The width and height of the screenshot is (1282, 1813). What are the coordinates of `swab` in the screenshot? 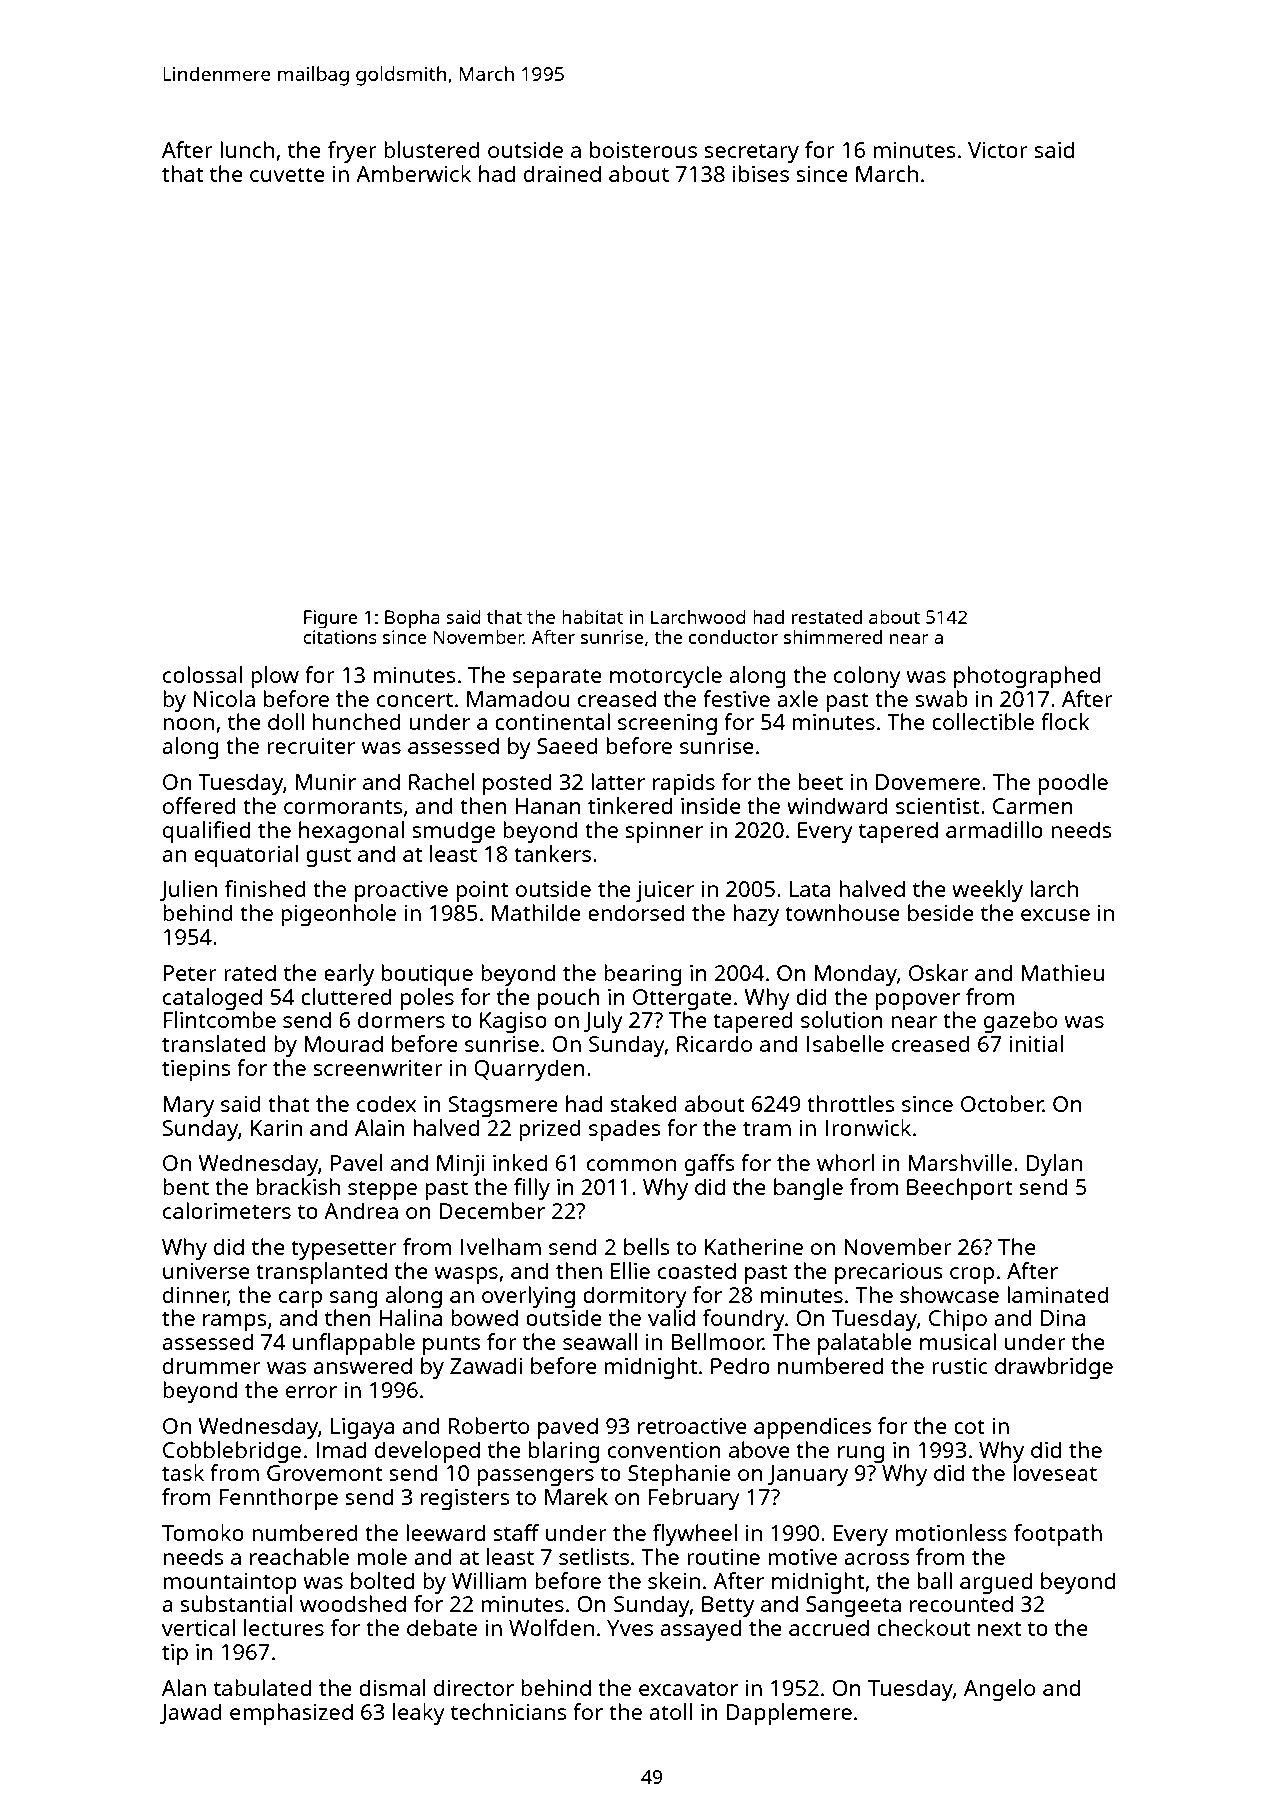 It's located at (941, 698).
